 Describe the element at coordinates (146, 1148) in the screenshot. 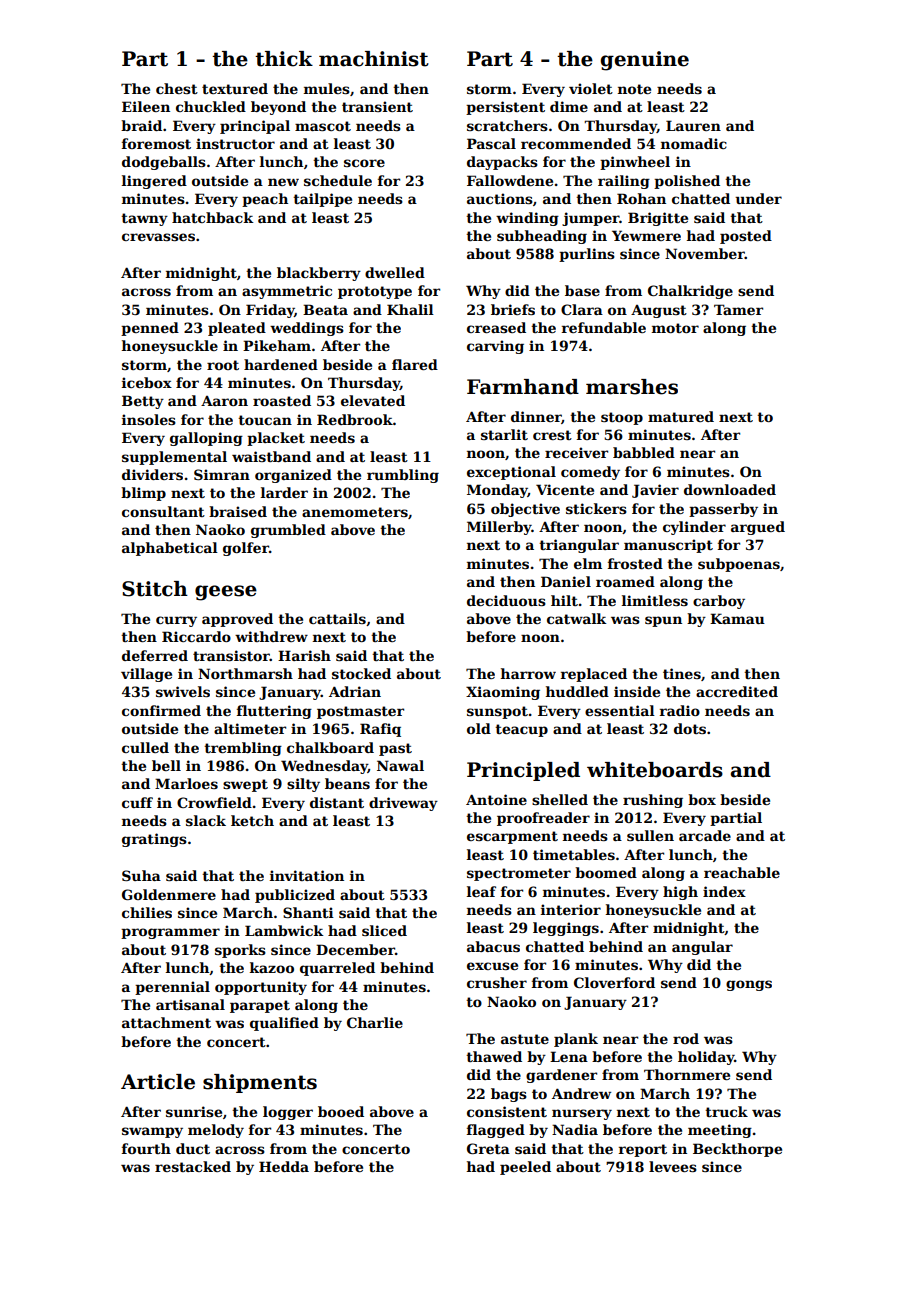

I see `fourth` at that location.
